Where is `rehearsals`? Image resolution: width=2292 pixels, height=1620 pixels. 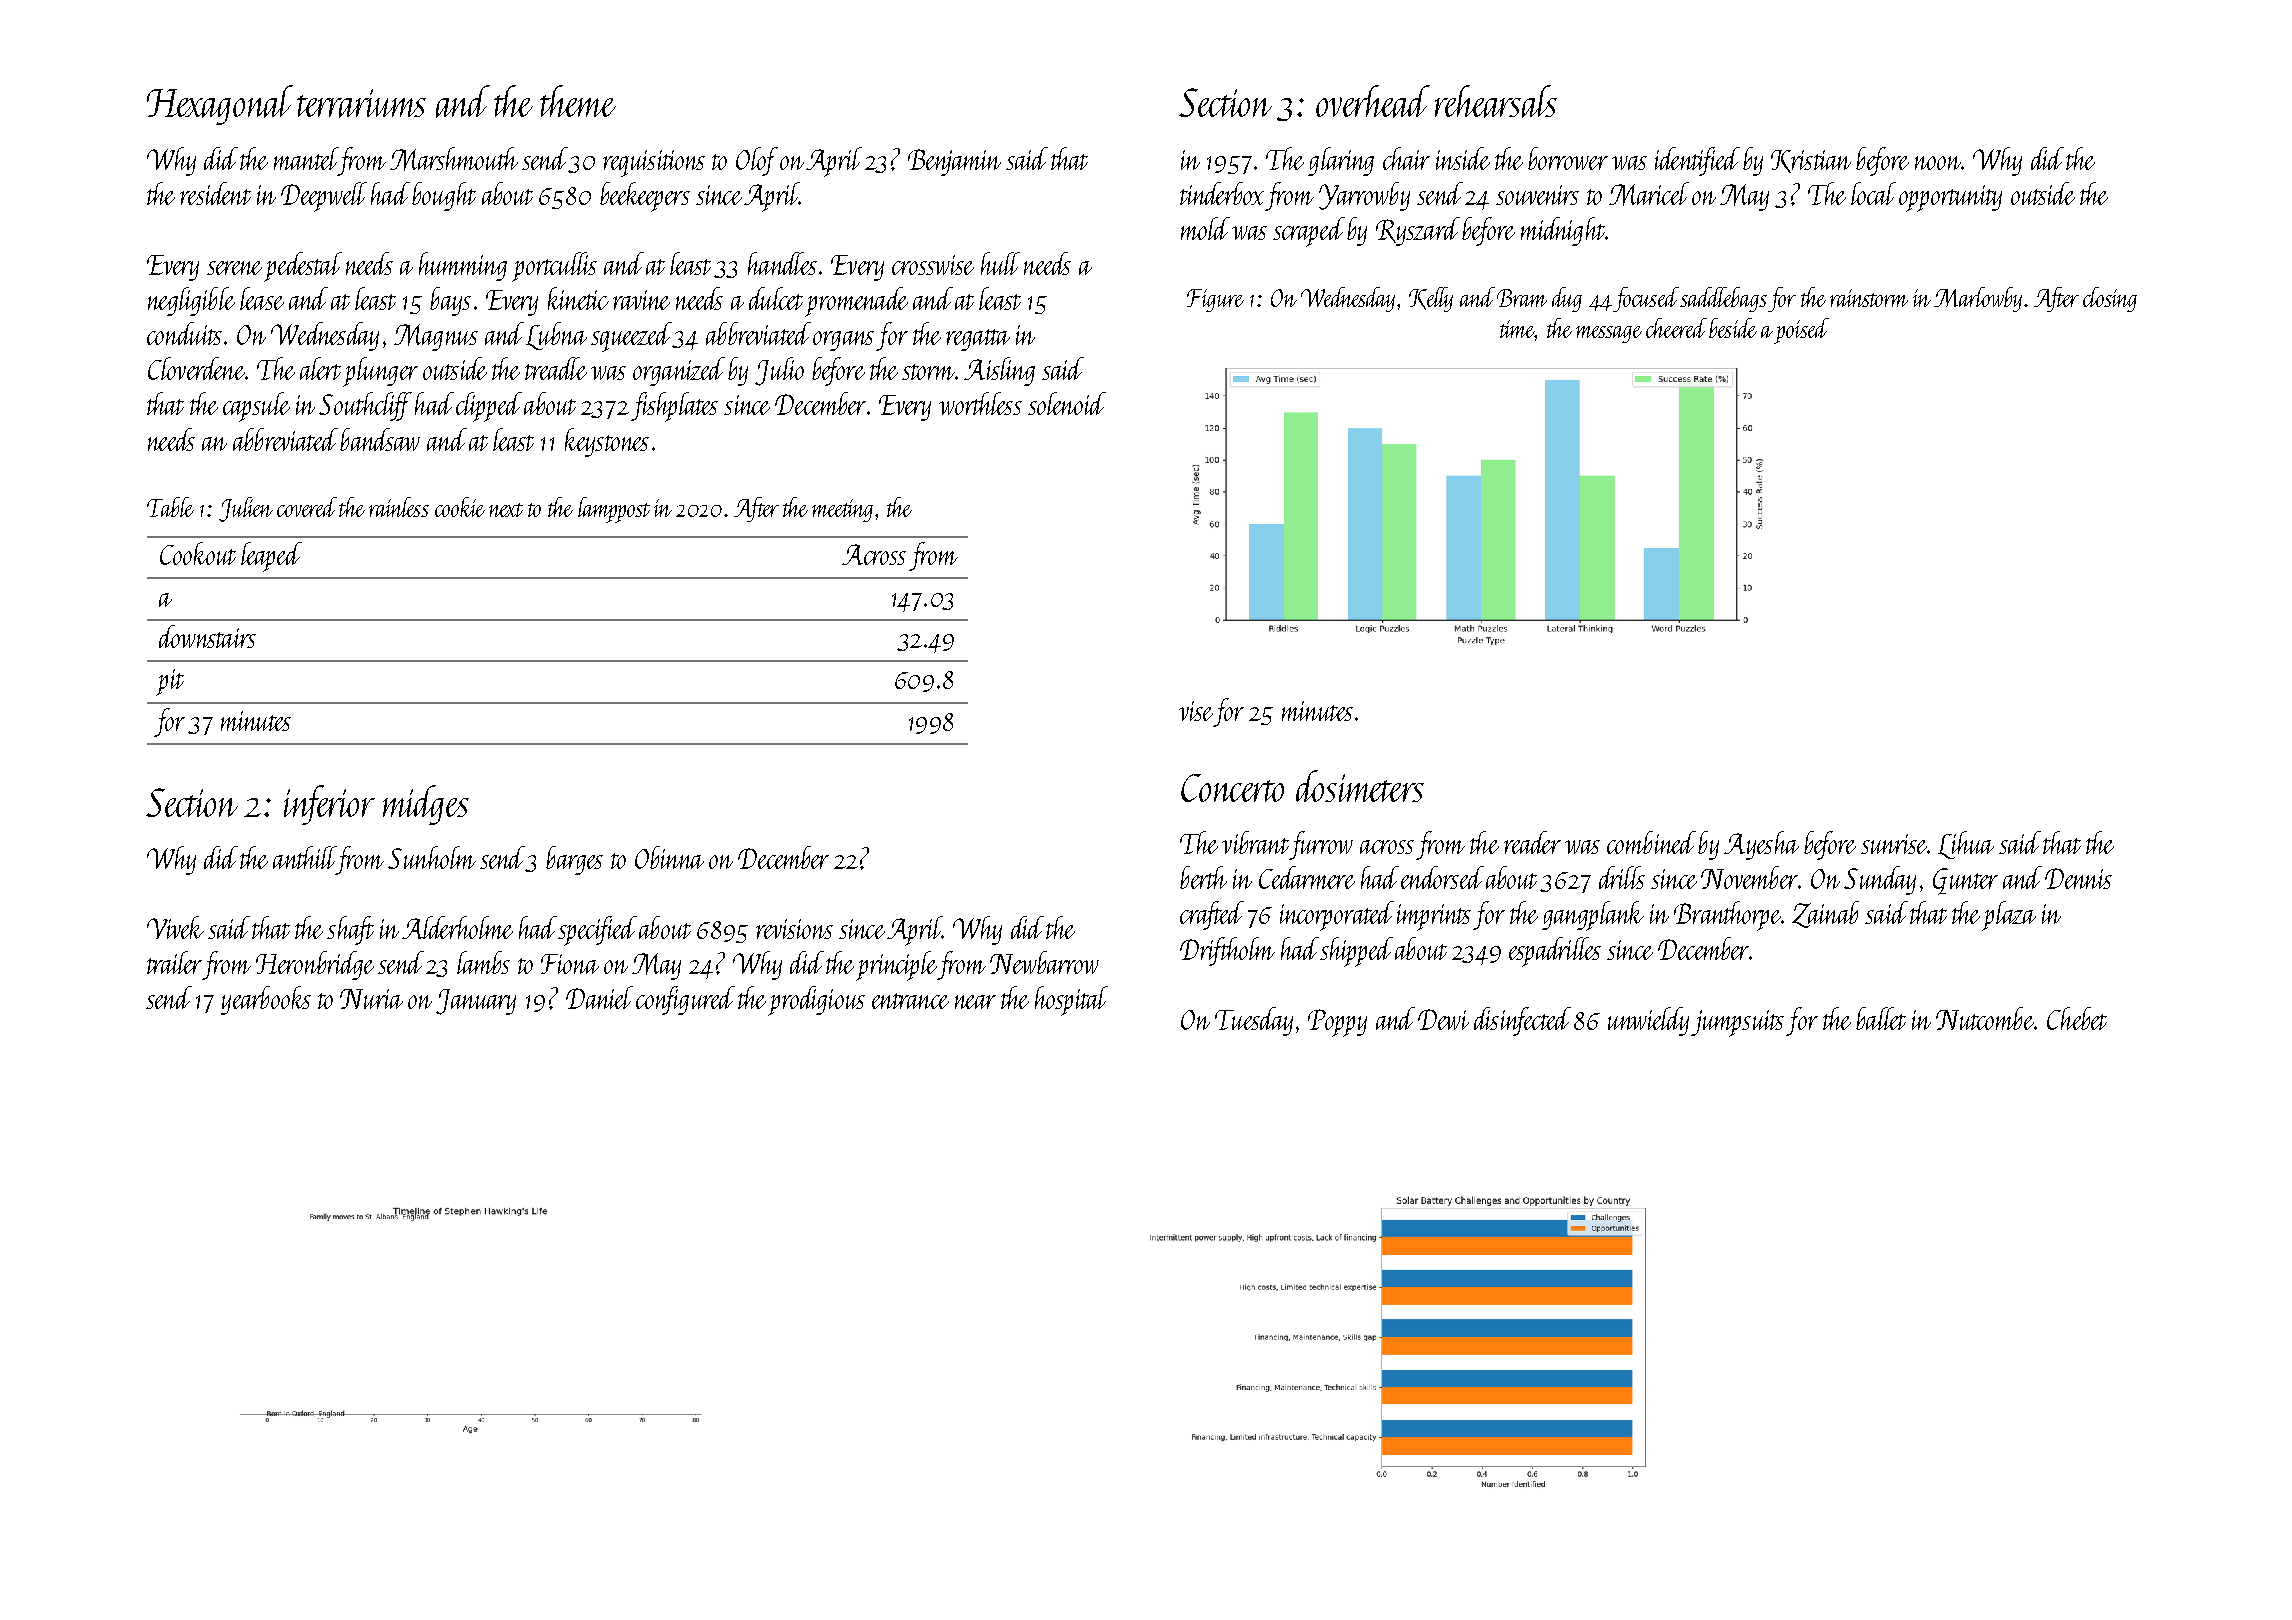 rehearsals is located at coordinates (1496, 101).
